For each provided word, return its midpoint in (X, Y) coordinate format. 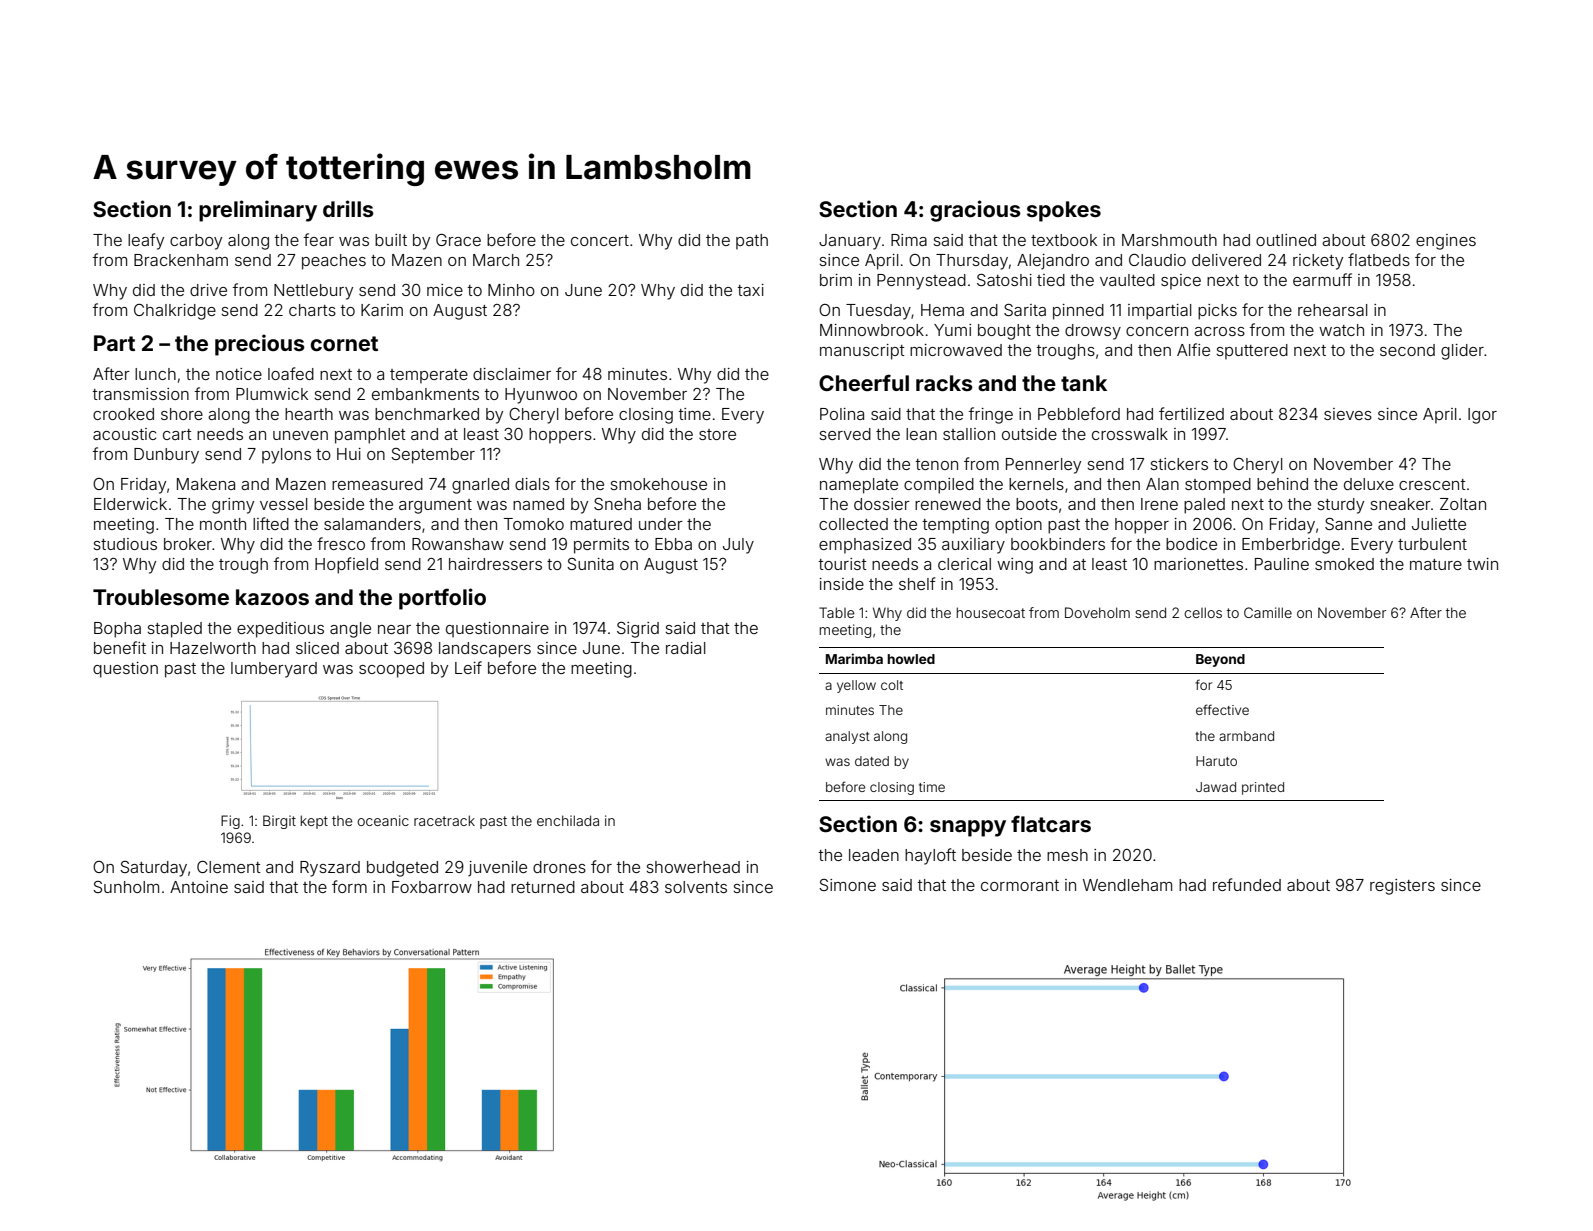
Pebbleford (1079, 413)
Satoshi (1004, 280)
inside (842, 584)
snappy (968, 828)
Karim (382, 310)
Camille (1268, 612)
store (717, 434)
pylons (286, 456)
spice (1181, 282)
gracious (975, 211)
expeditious (280, 630)
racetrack (444, 820)
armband (1246, 736)
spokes (1064, 211)
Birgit (279, 822)
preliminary (258, 211)
